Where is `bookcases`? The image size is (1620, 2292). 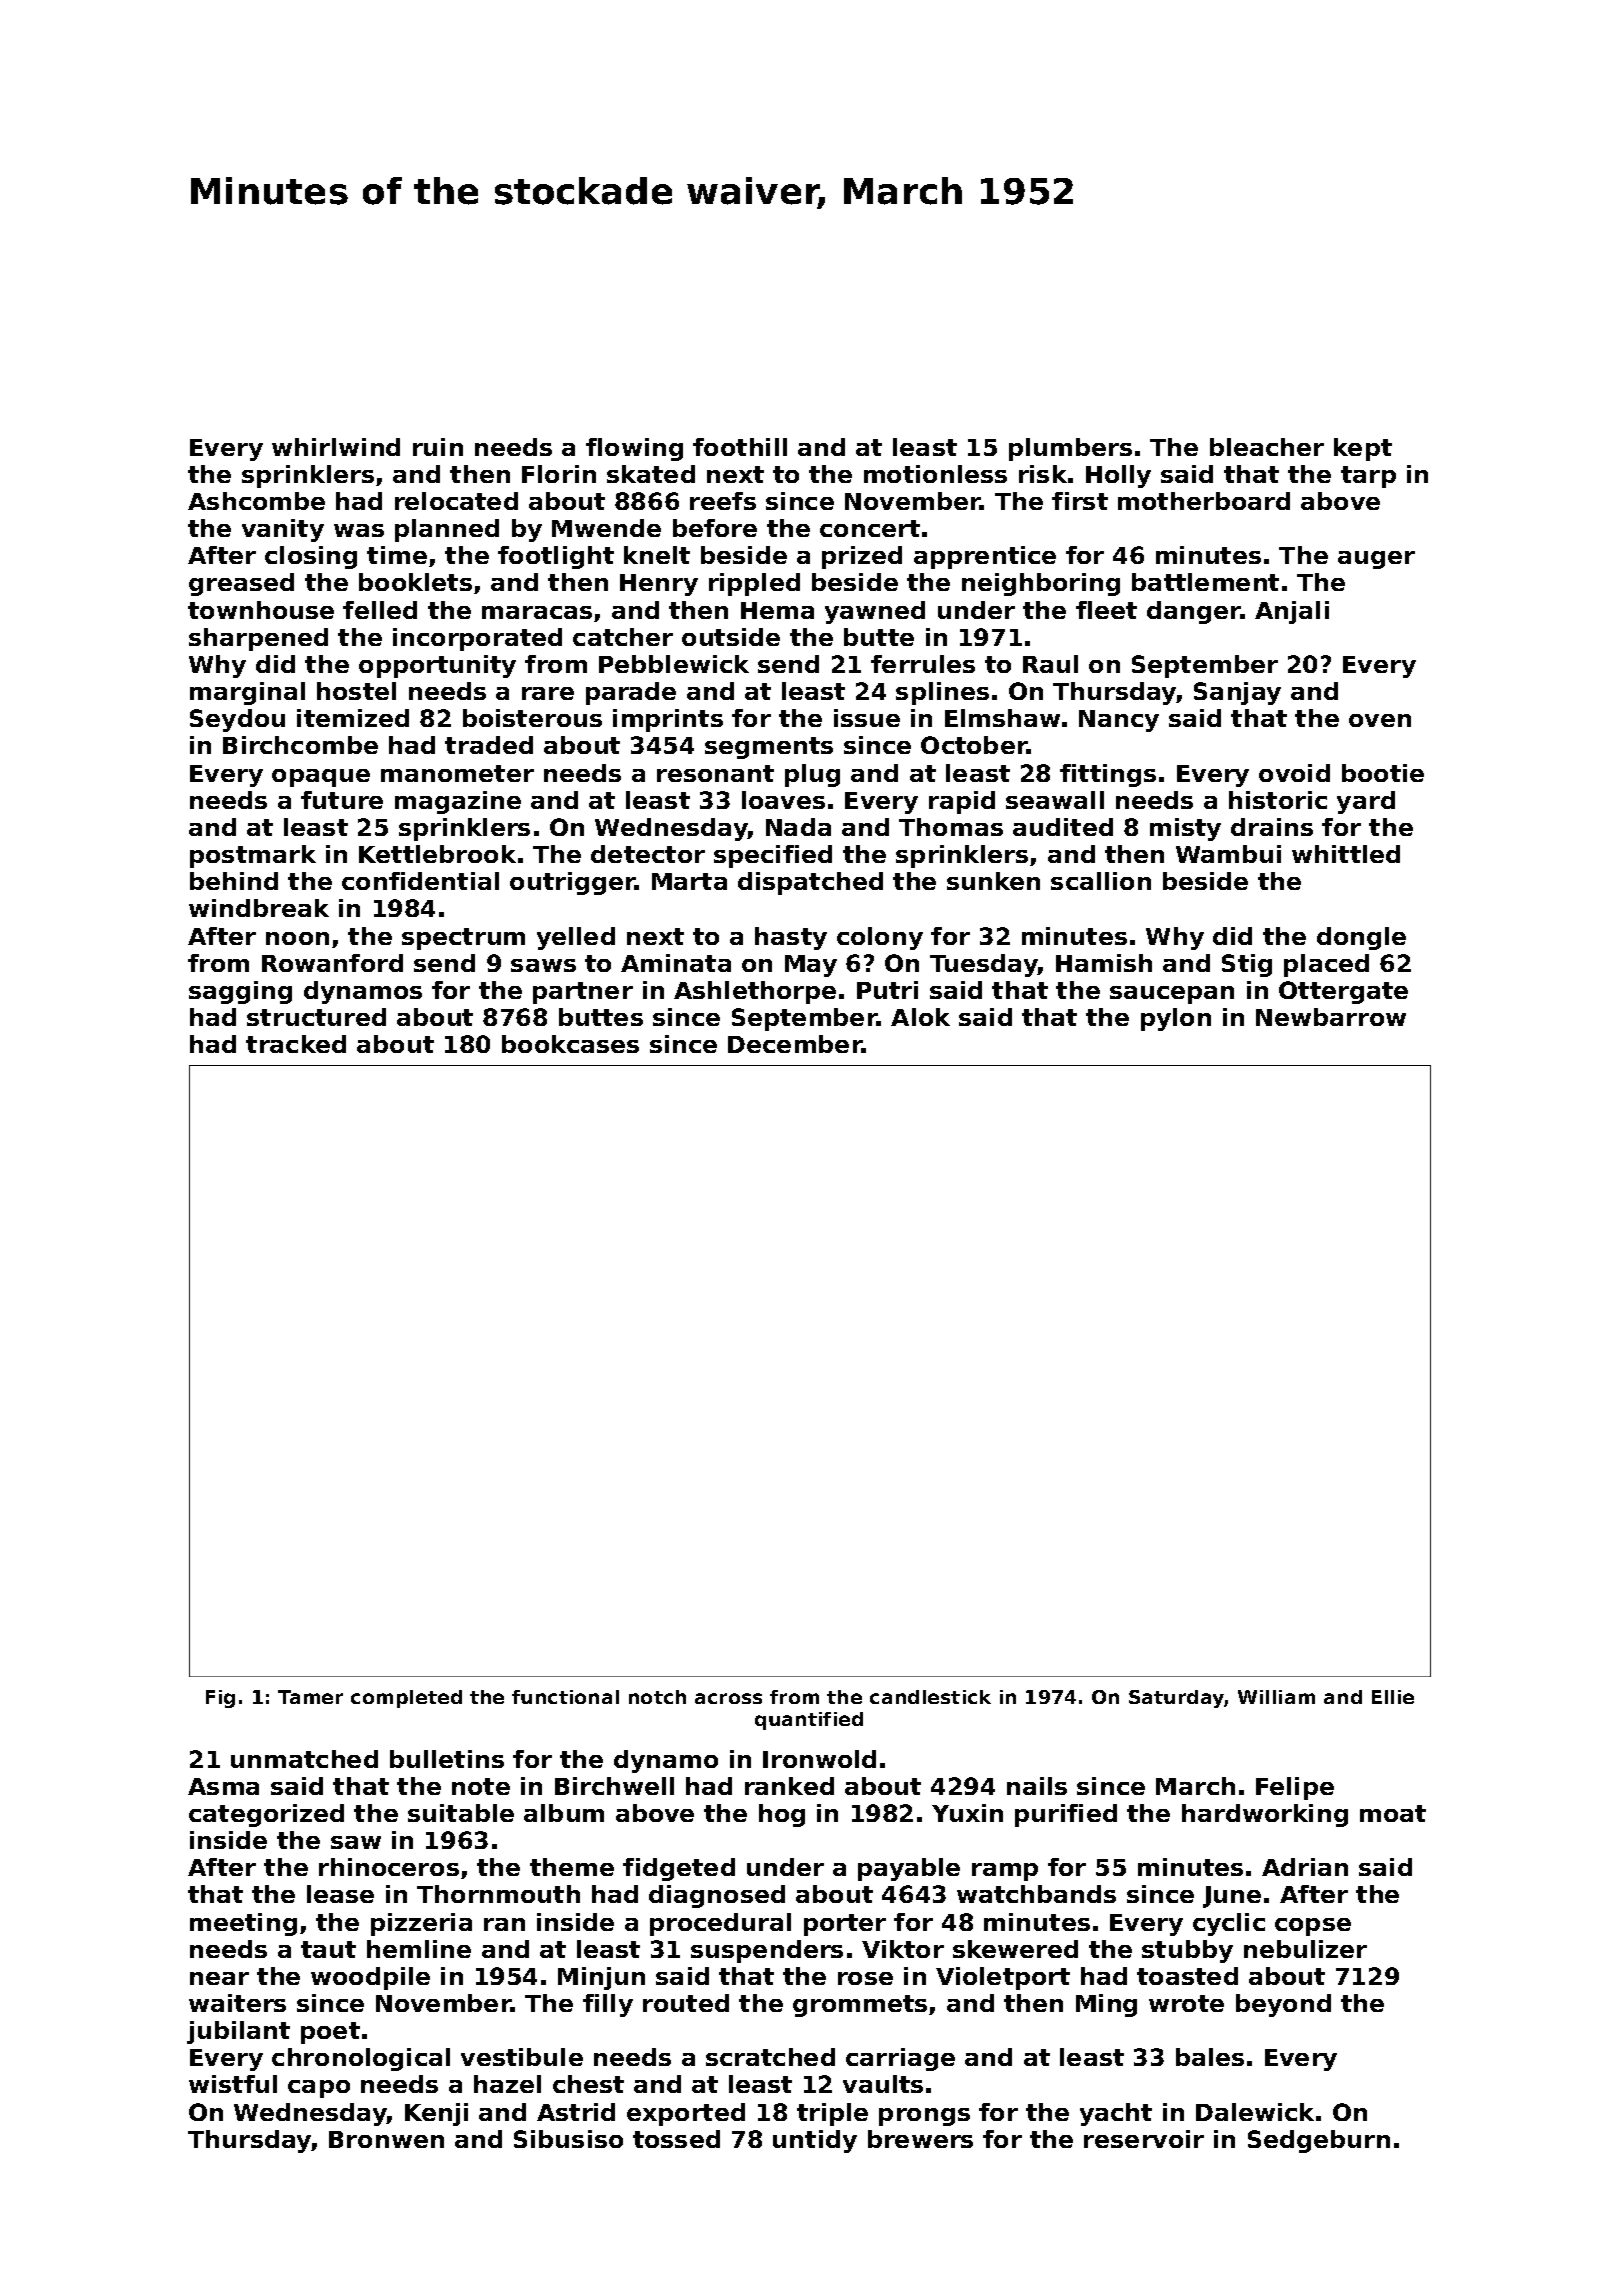
bookcases is located at coordinates (570, 1044).
